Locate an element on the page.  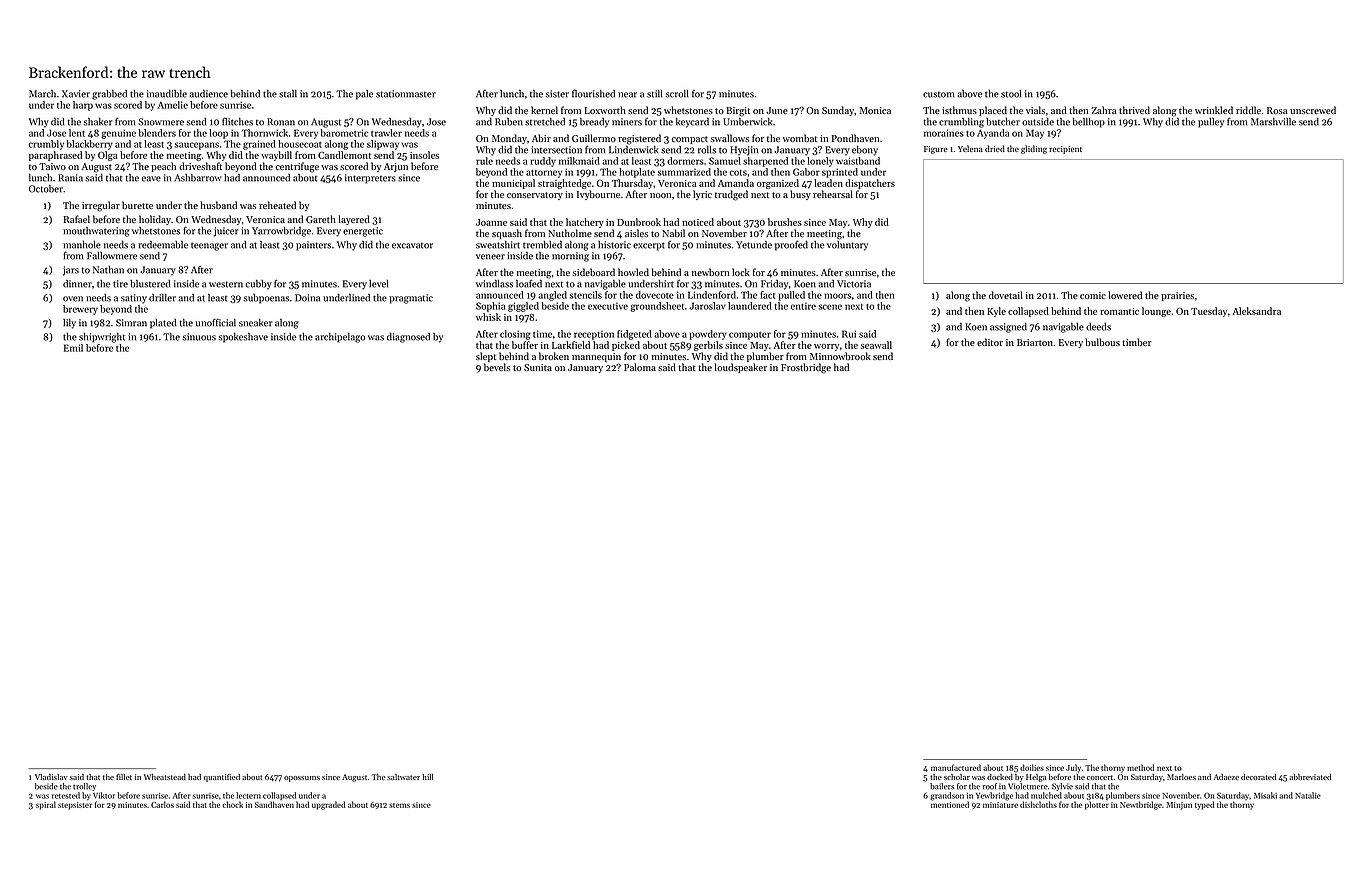
stool is located at coordinates (1011, 94).
